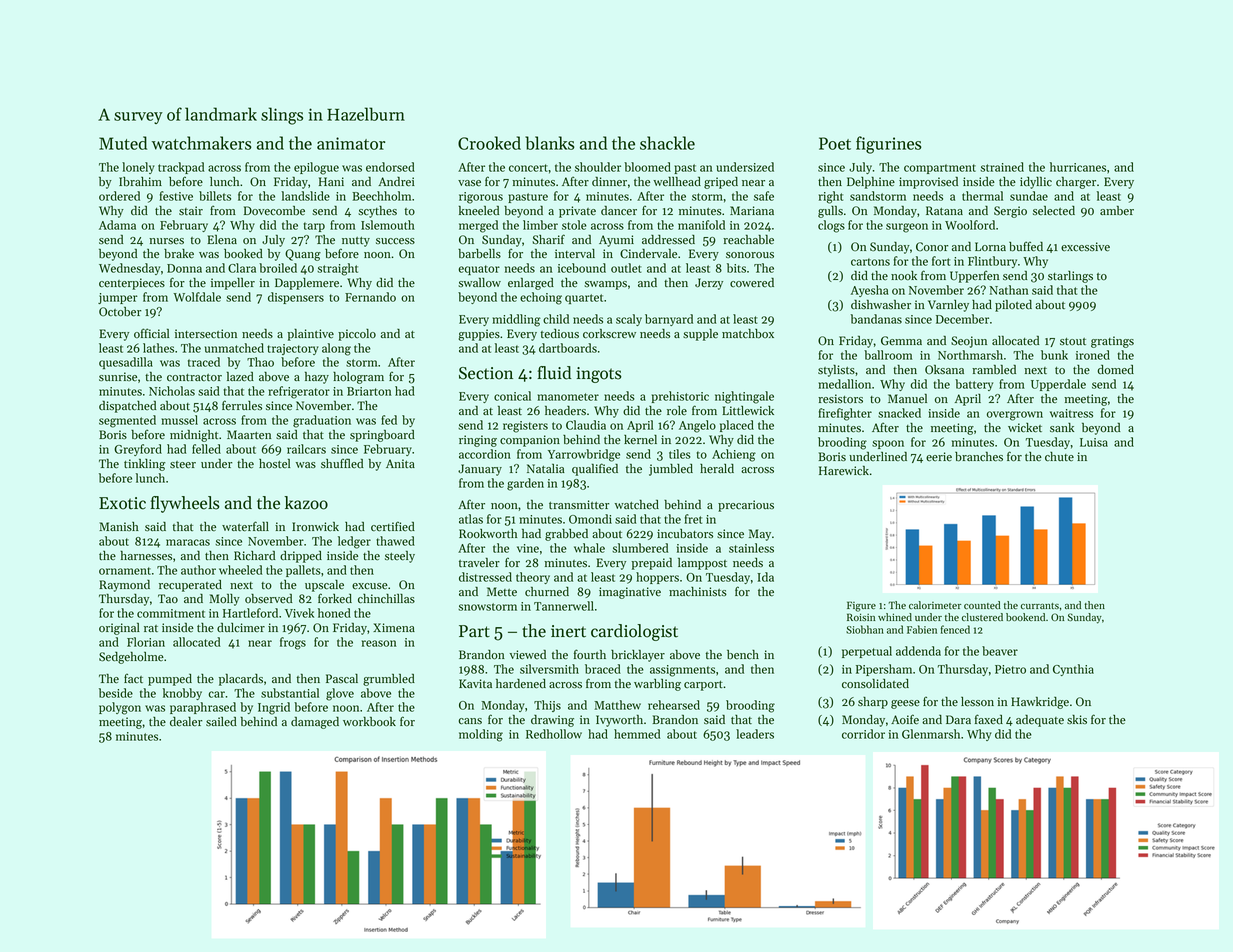 The width and height of the document is (1233, 952). Describe the element at coordinates (191, 210) in the document. I see `stair` at that location.
